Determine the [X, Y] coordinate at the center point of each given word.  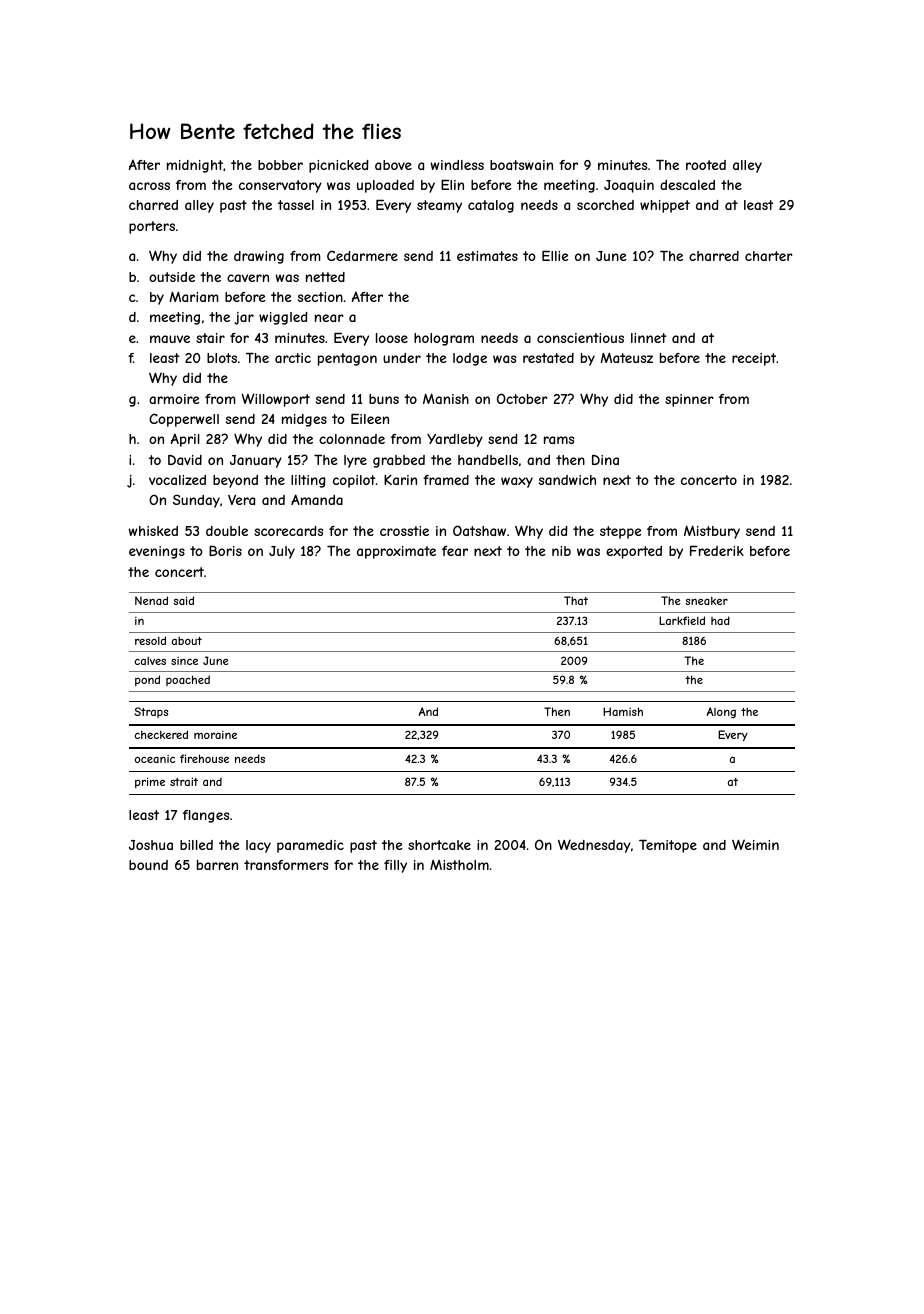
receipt [754, 359]
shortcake [439, 845]
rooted [706, 165]
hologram [444, 339]
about [187, 640]
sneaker [706, 600]
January [256, 461]
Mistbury [712, 532]
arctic [293, 358]
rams [559, 440]
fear [455, 551]
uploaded [385, 186]
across [149, 186]
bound [148, 865]
